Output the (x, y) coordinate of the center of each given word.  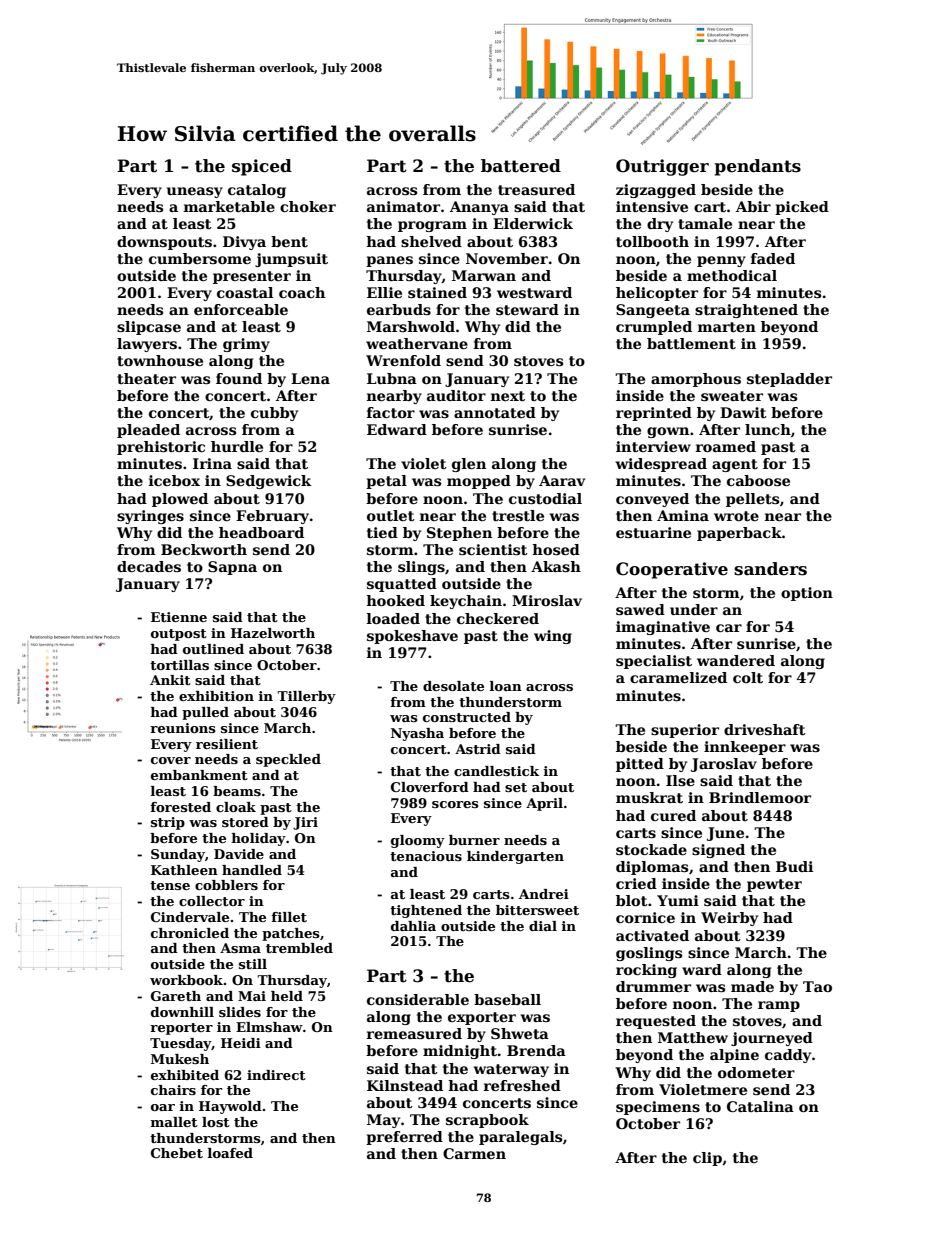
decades (149, 566)
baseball (507, 999)
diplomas (652, 868)
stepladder (789, 380)
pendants (758, 167)
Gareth (176, 996)
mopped (479, 482)
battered (521, 166)
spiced (262, 167)
